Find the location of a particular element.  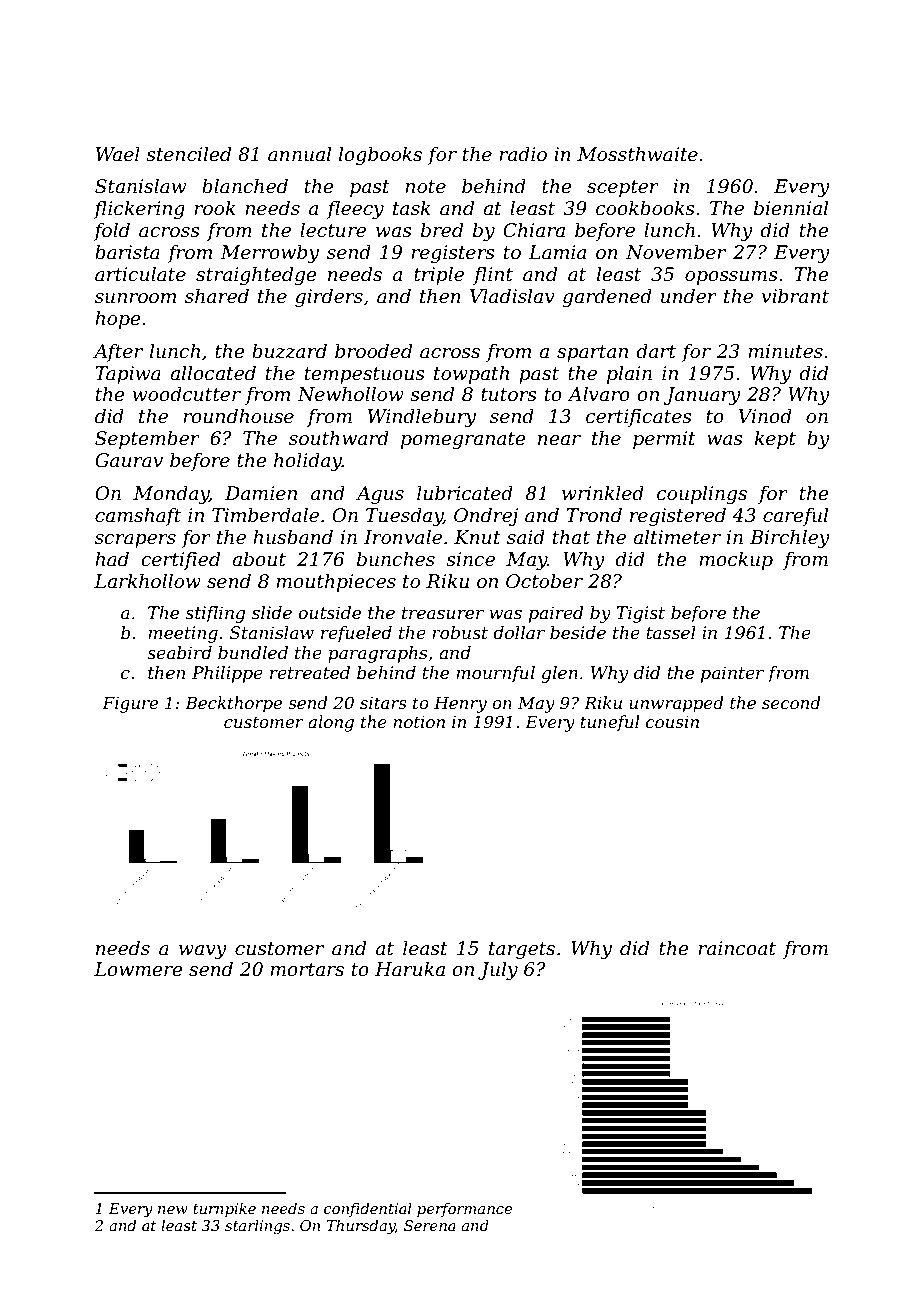

Serena is located at coordinates (430, 1225).
